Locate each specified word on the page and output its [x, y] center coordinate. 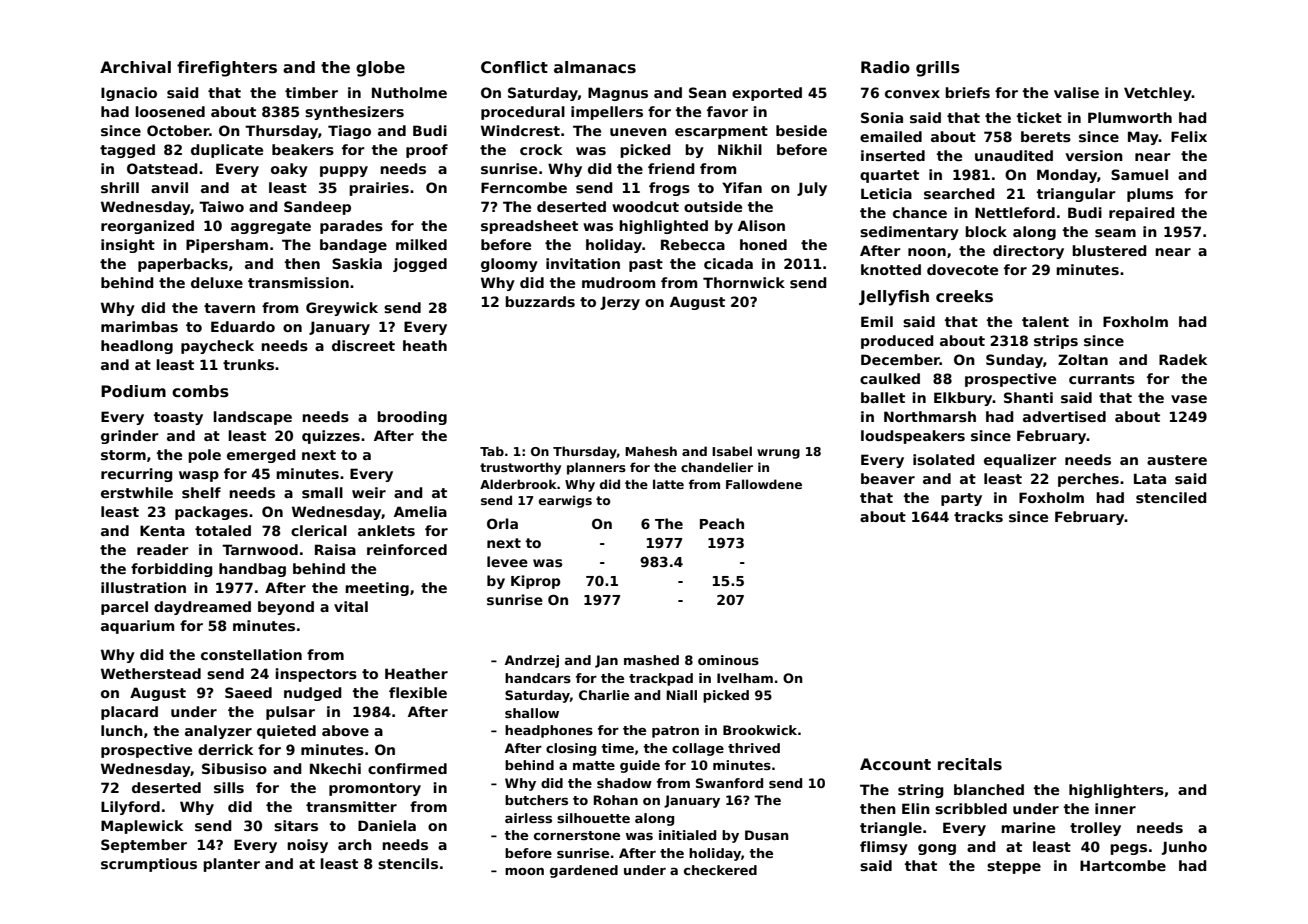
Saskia [357, 263]
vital [351, 606]
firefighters [227, 69]
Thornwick [744, 282]
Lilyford [130, 808]
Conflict [514, 67]
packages [211, 513]
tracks [978, 516]
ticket [1039, 117]
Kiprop [536, 582]
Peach [722, 523]
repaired [1142, 214]
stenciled [1171, 497]
